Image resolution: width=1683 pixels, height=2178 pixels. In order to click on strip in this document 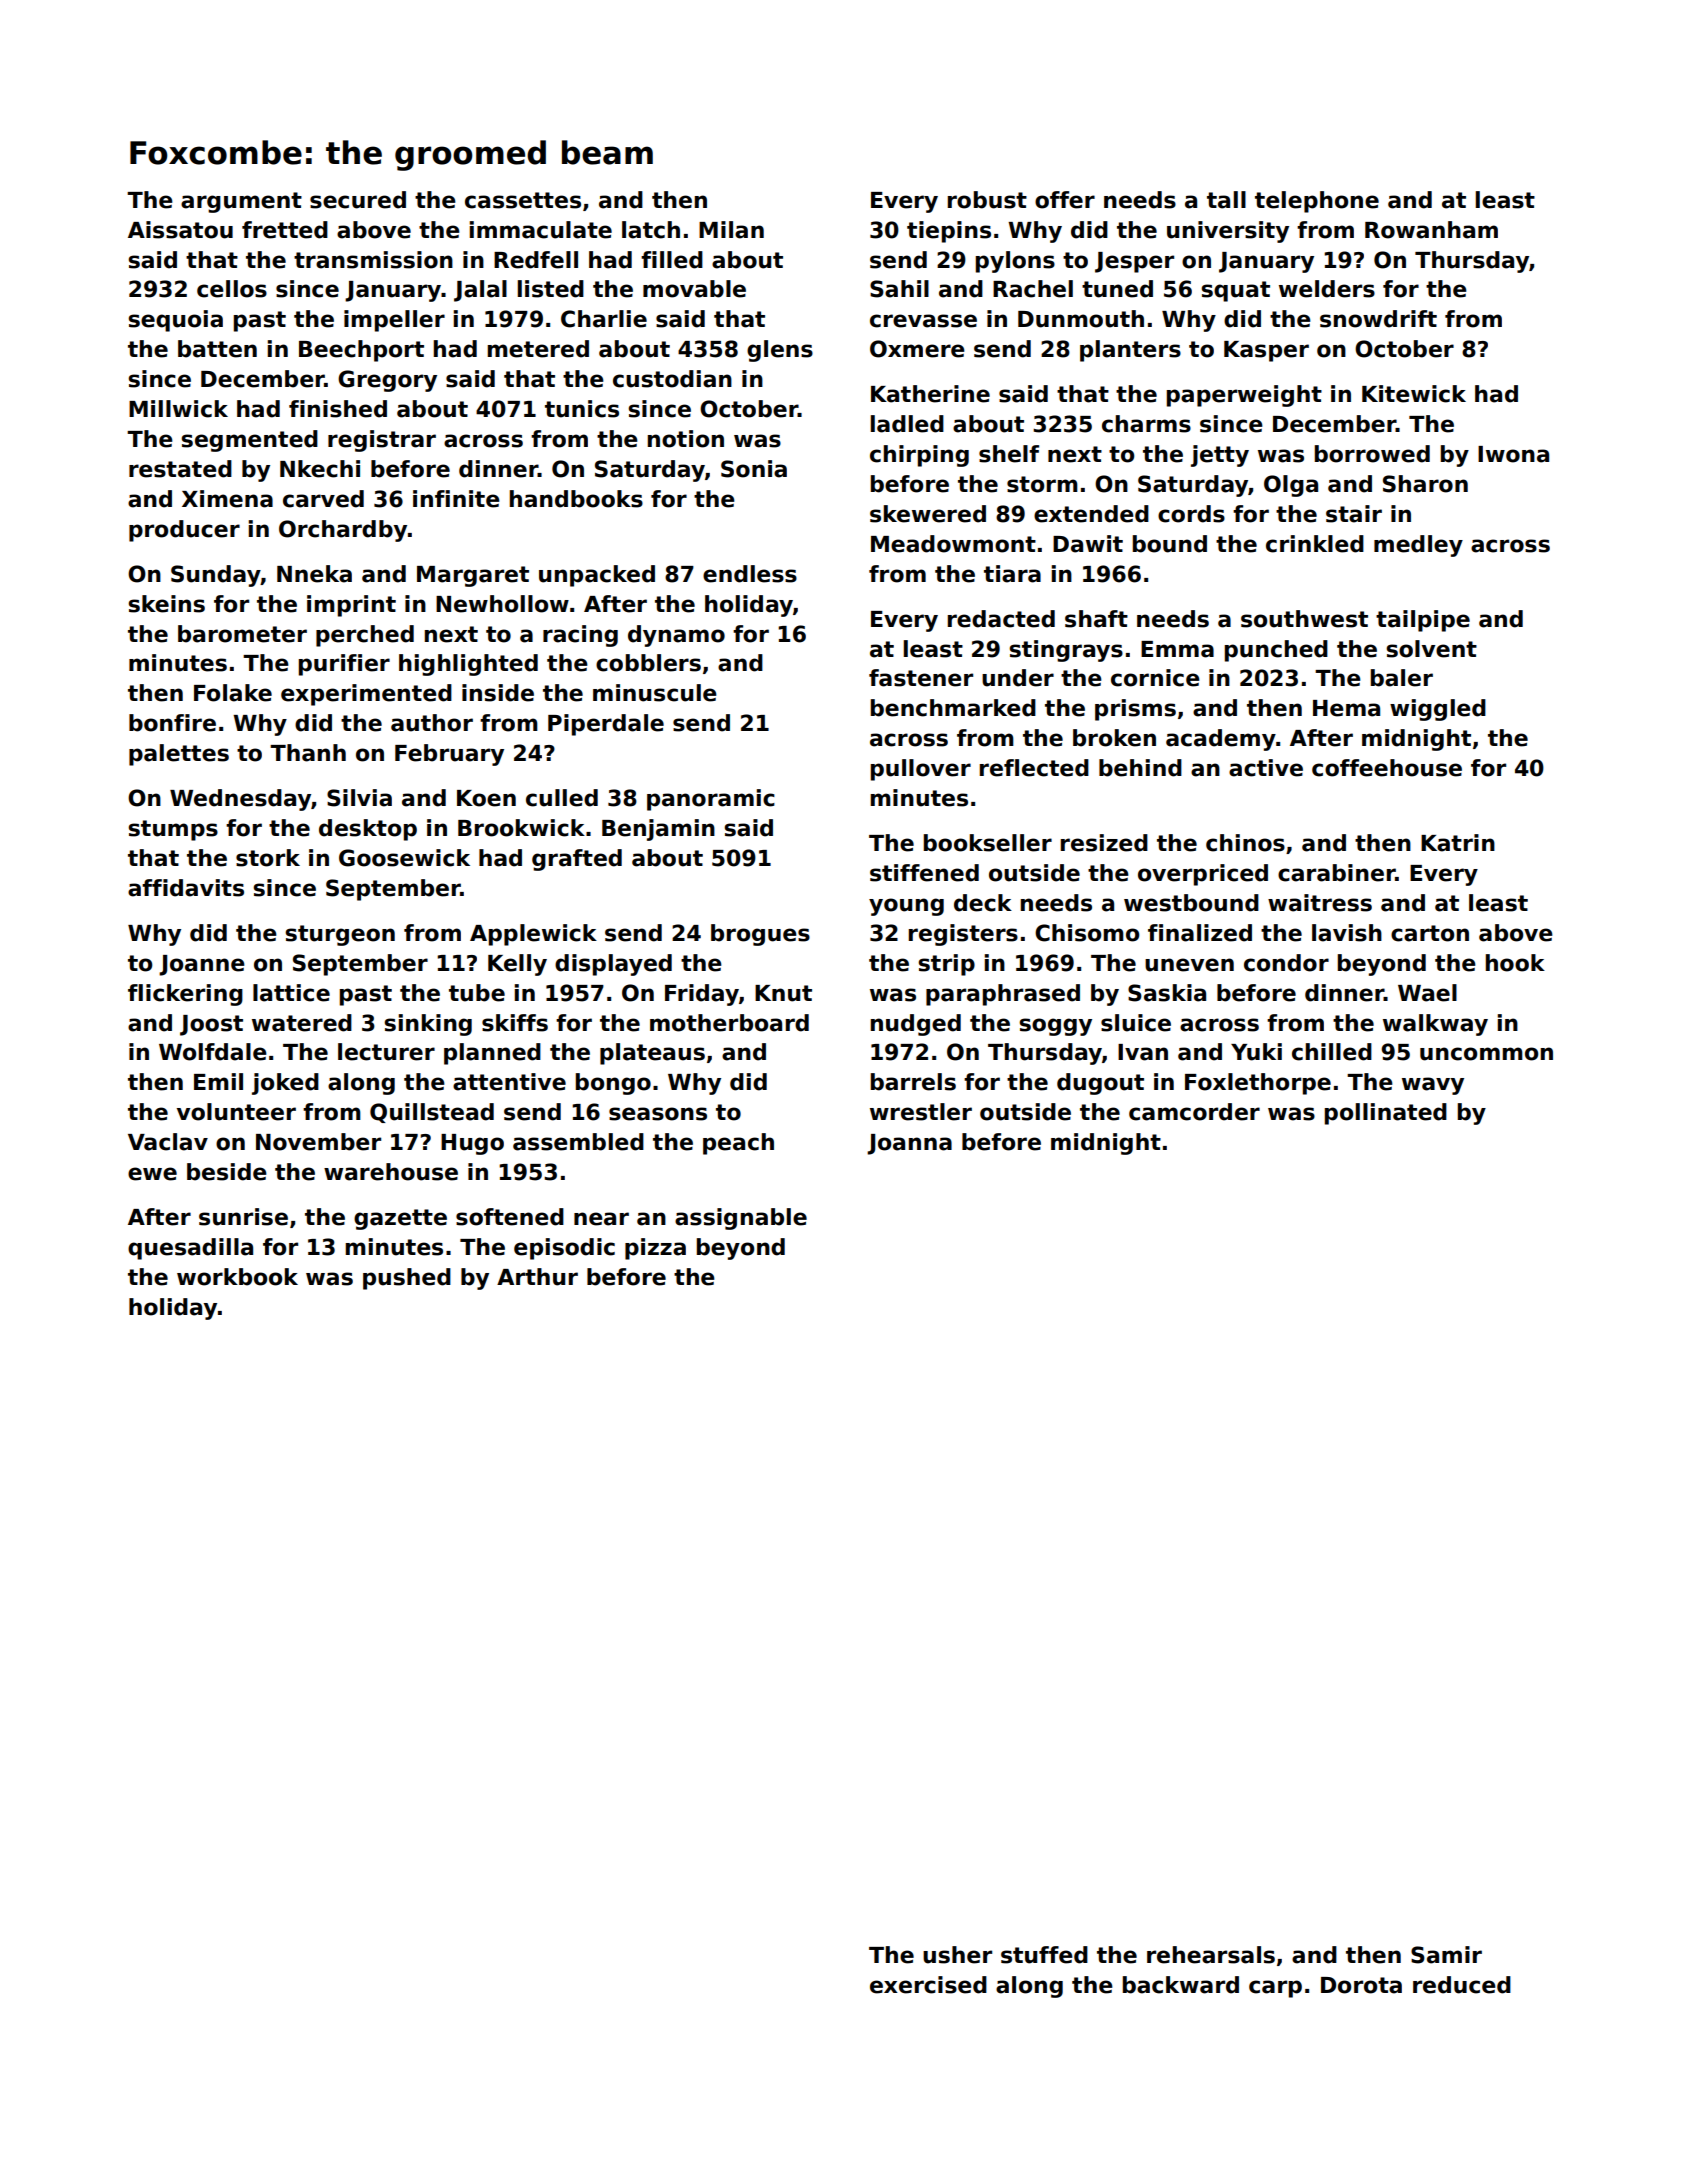, I will do `click(946, 965)`.
